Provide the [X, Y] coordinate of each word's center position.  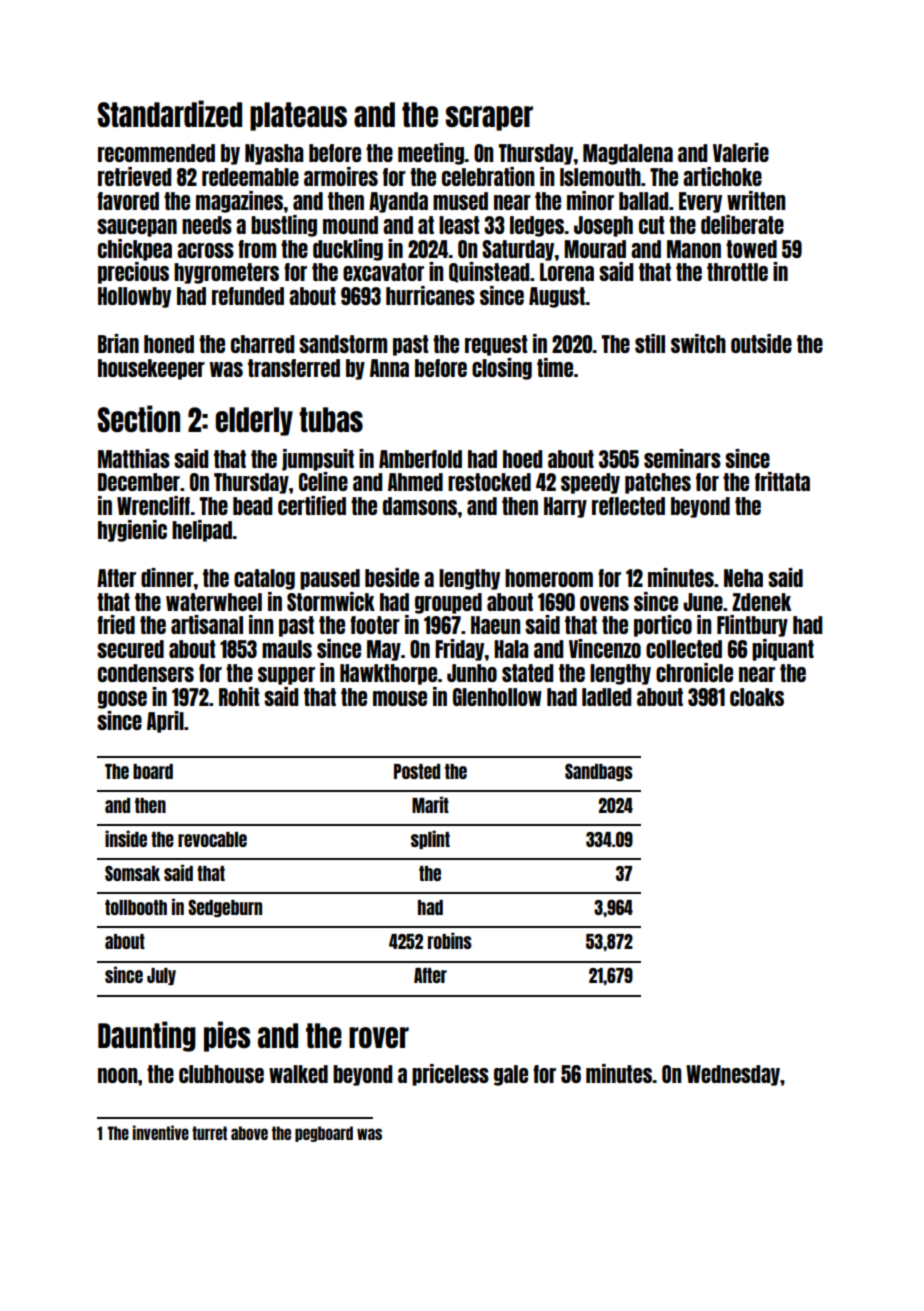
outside [761, 343]
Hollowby [134, 297]
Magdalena [628, 154]
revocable [212, 839]
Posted [417, 771]
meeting [431, 154]
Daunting [147, 1036]
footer [375, 625]
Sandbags [599, 772]
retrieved [134, 176]
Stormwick [331, 601]
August [557, 297]
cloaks [757, 697]
